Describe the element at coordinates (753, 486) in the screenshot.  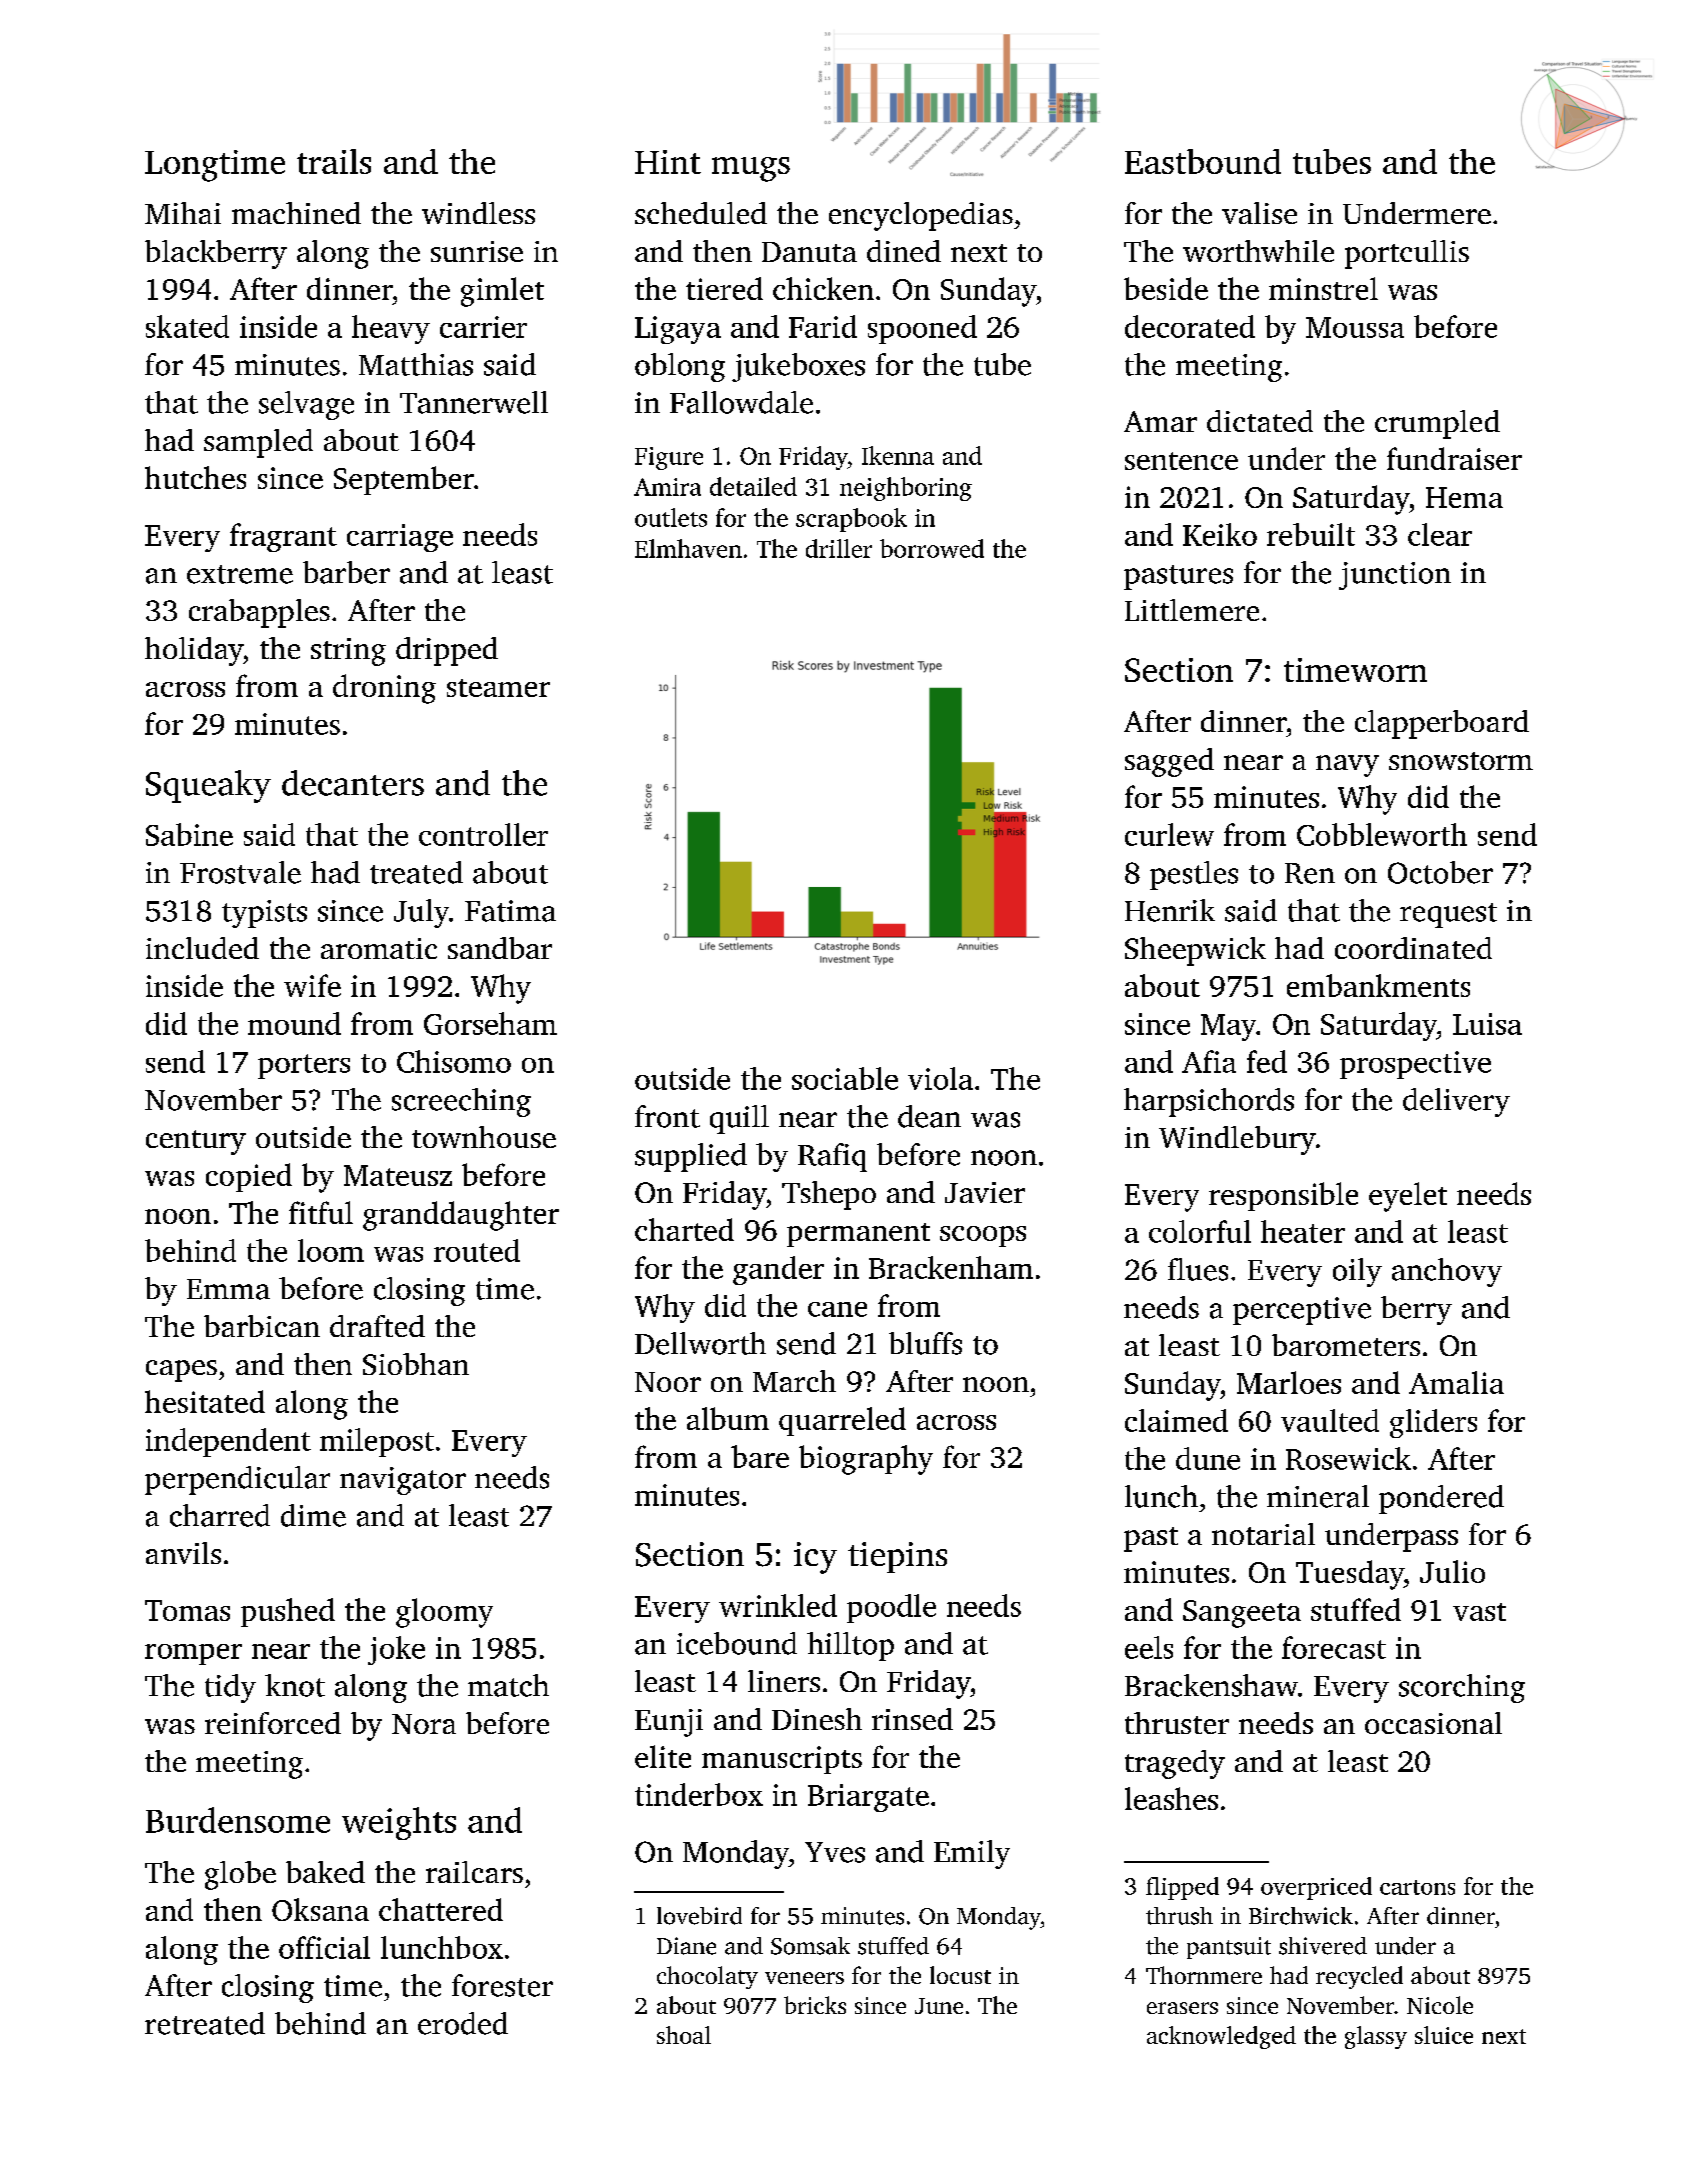
I see `detailed` at that location.
